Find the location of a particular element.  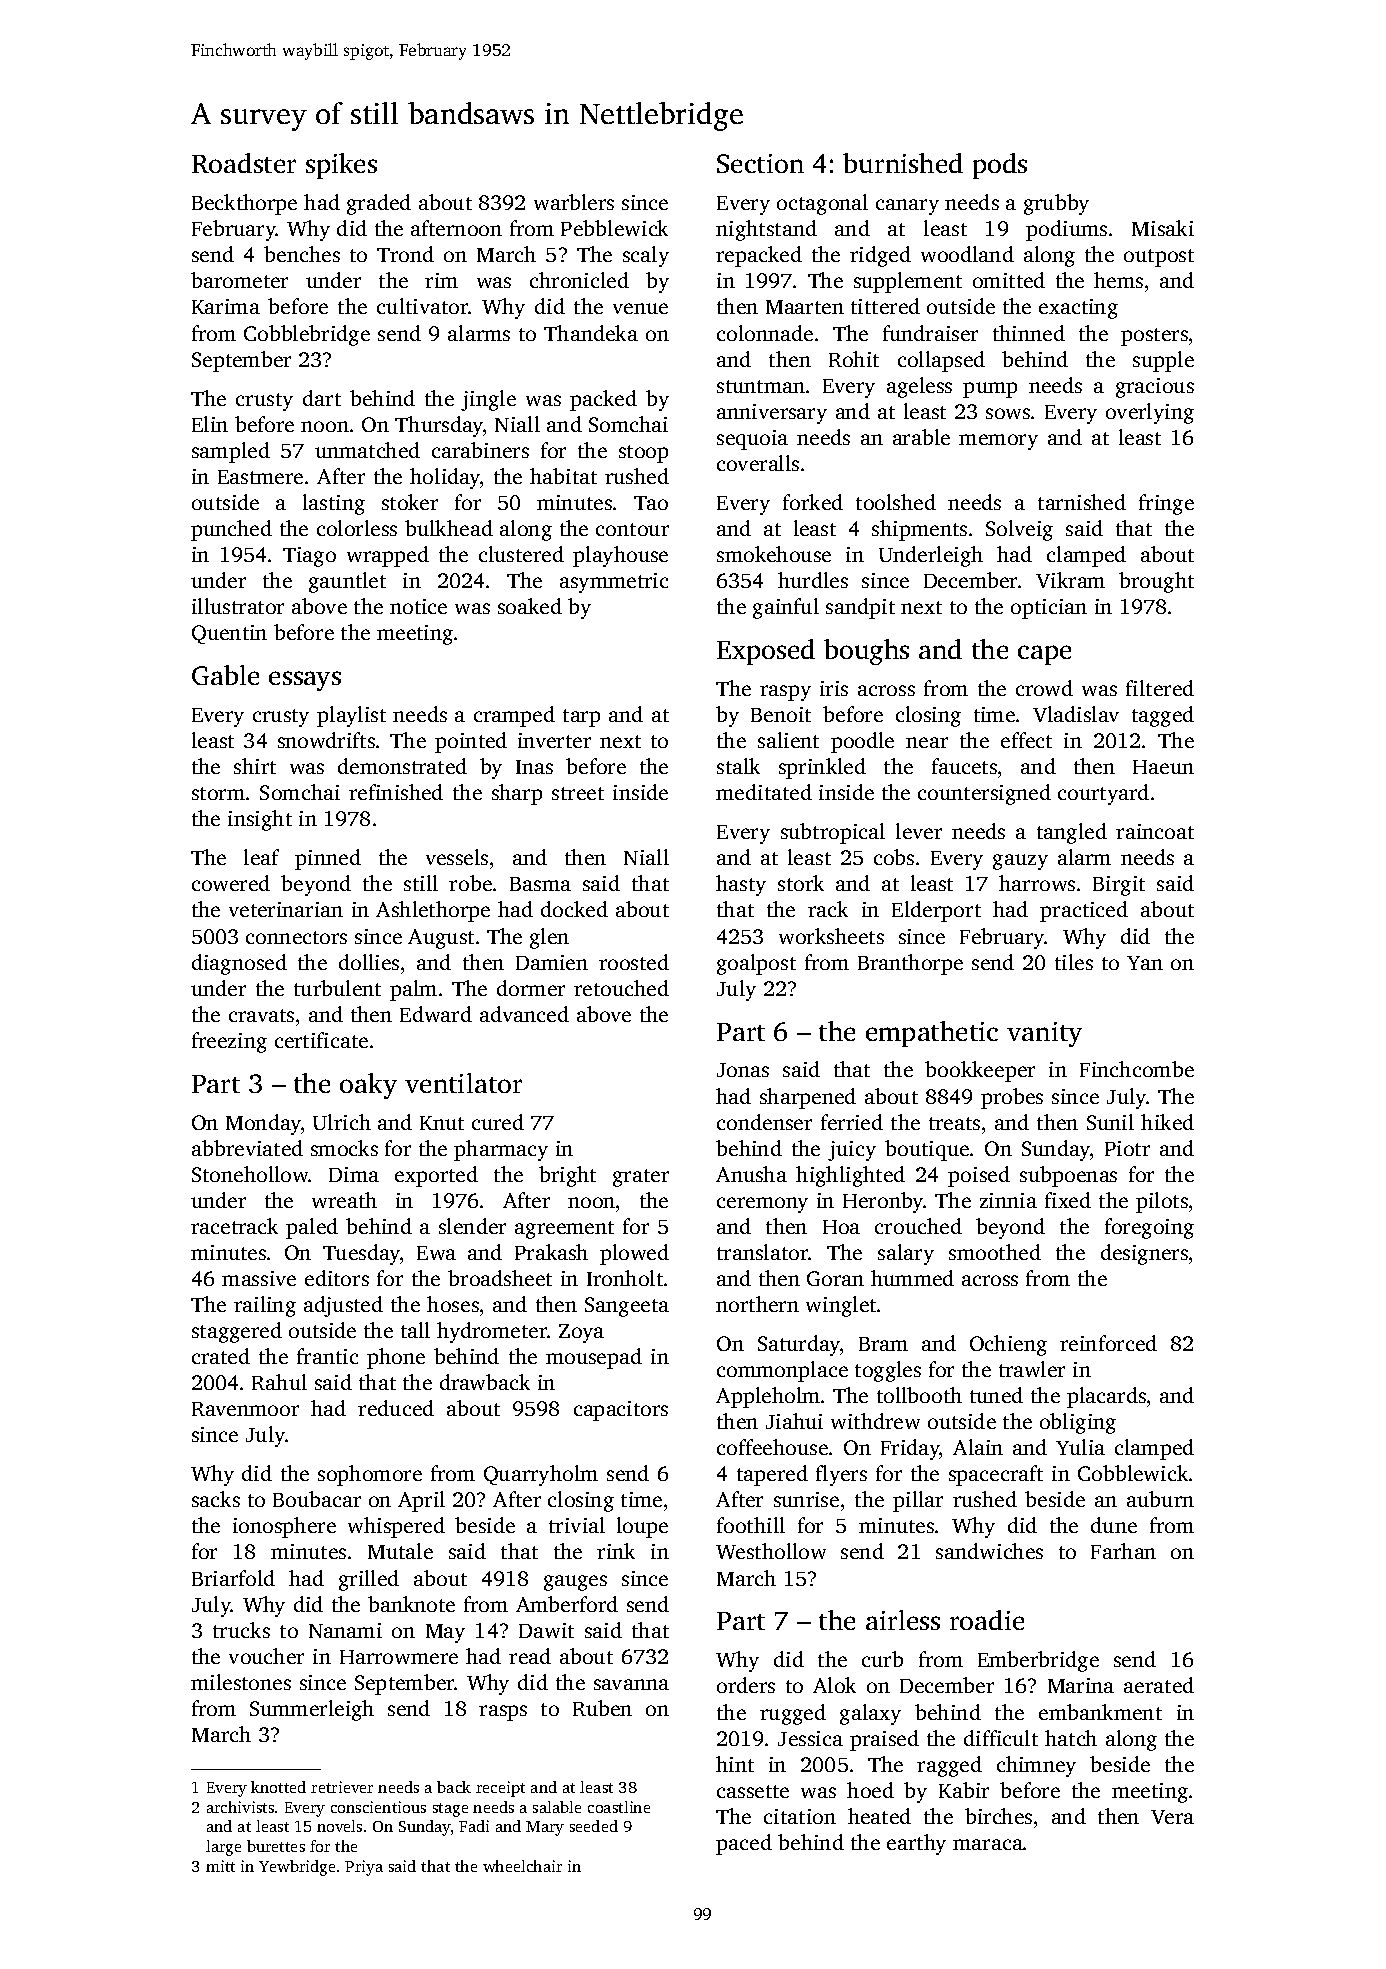

warblers is located at coordinates (574, 202).
